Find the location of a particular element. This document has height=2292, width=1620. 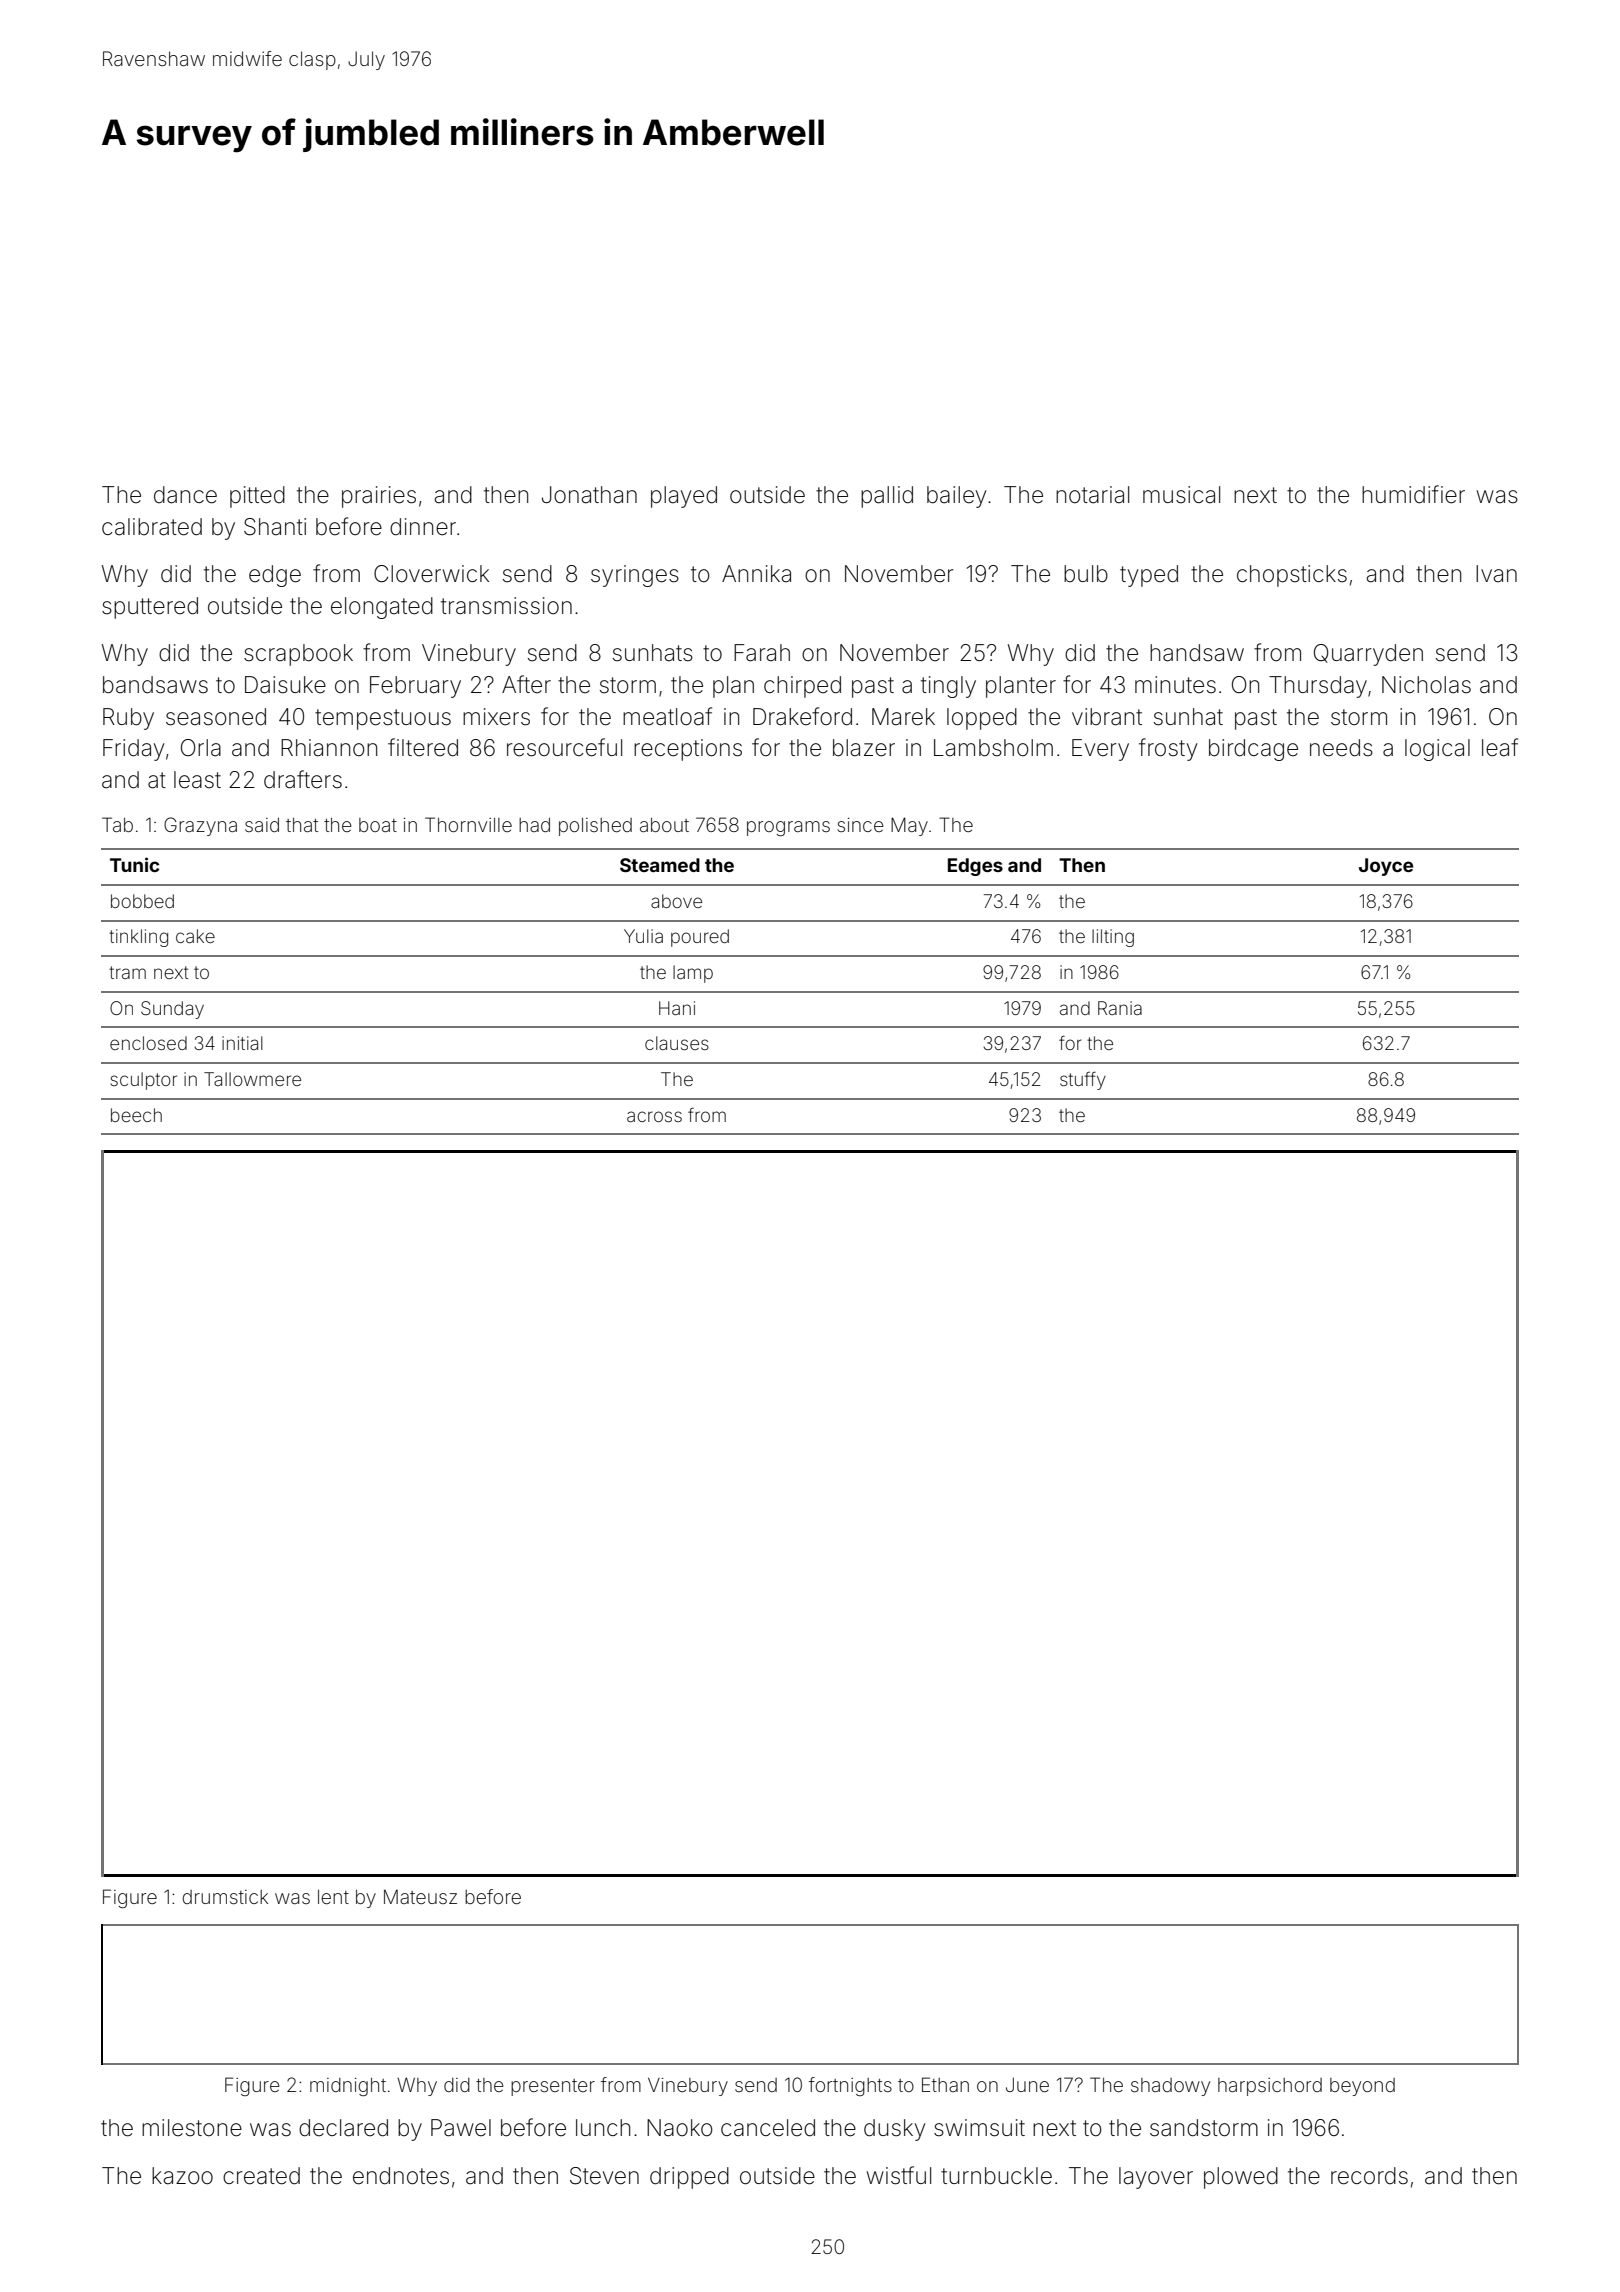

May is located at coordinates (909, 826).
